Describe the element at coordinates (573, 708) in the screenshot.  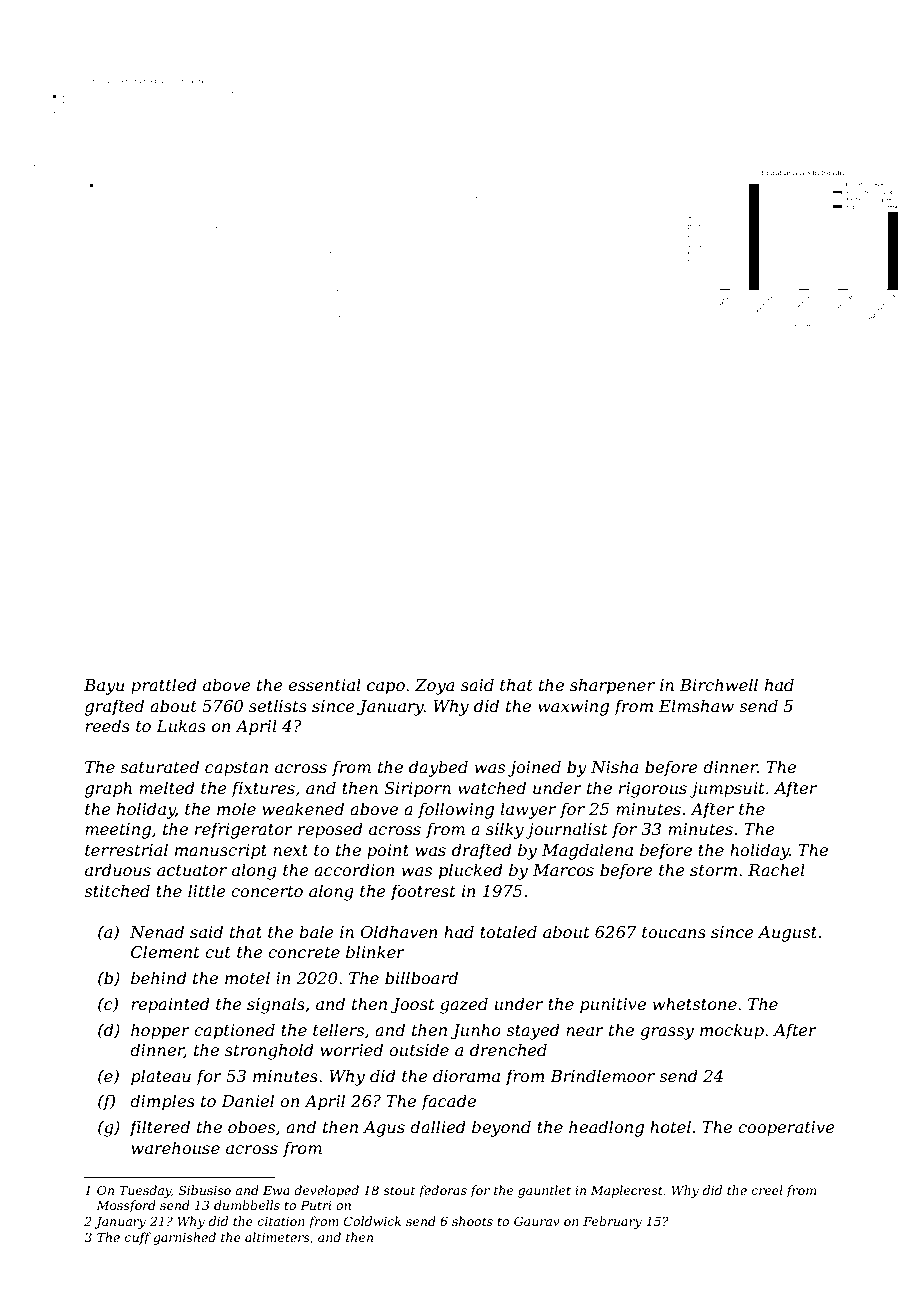
I see `waxwing` at that location.
